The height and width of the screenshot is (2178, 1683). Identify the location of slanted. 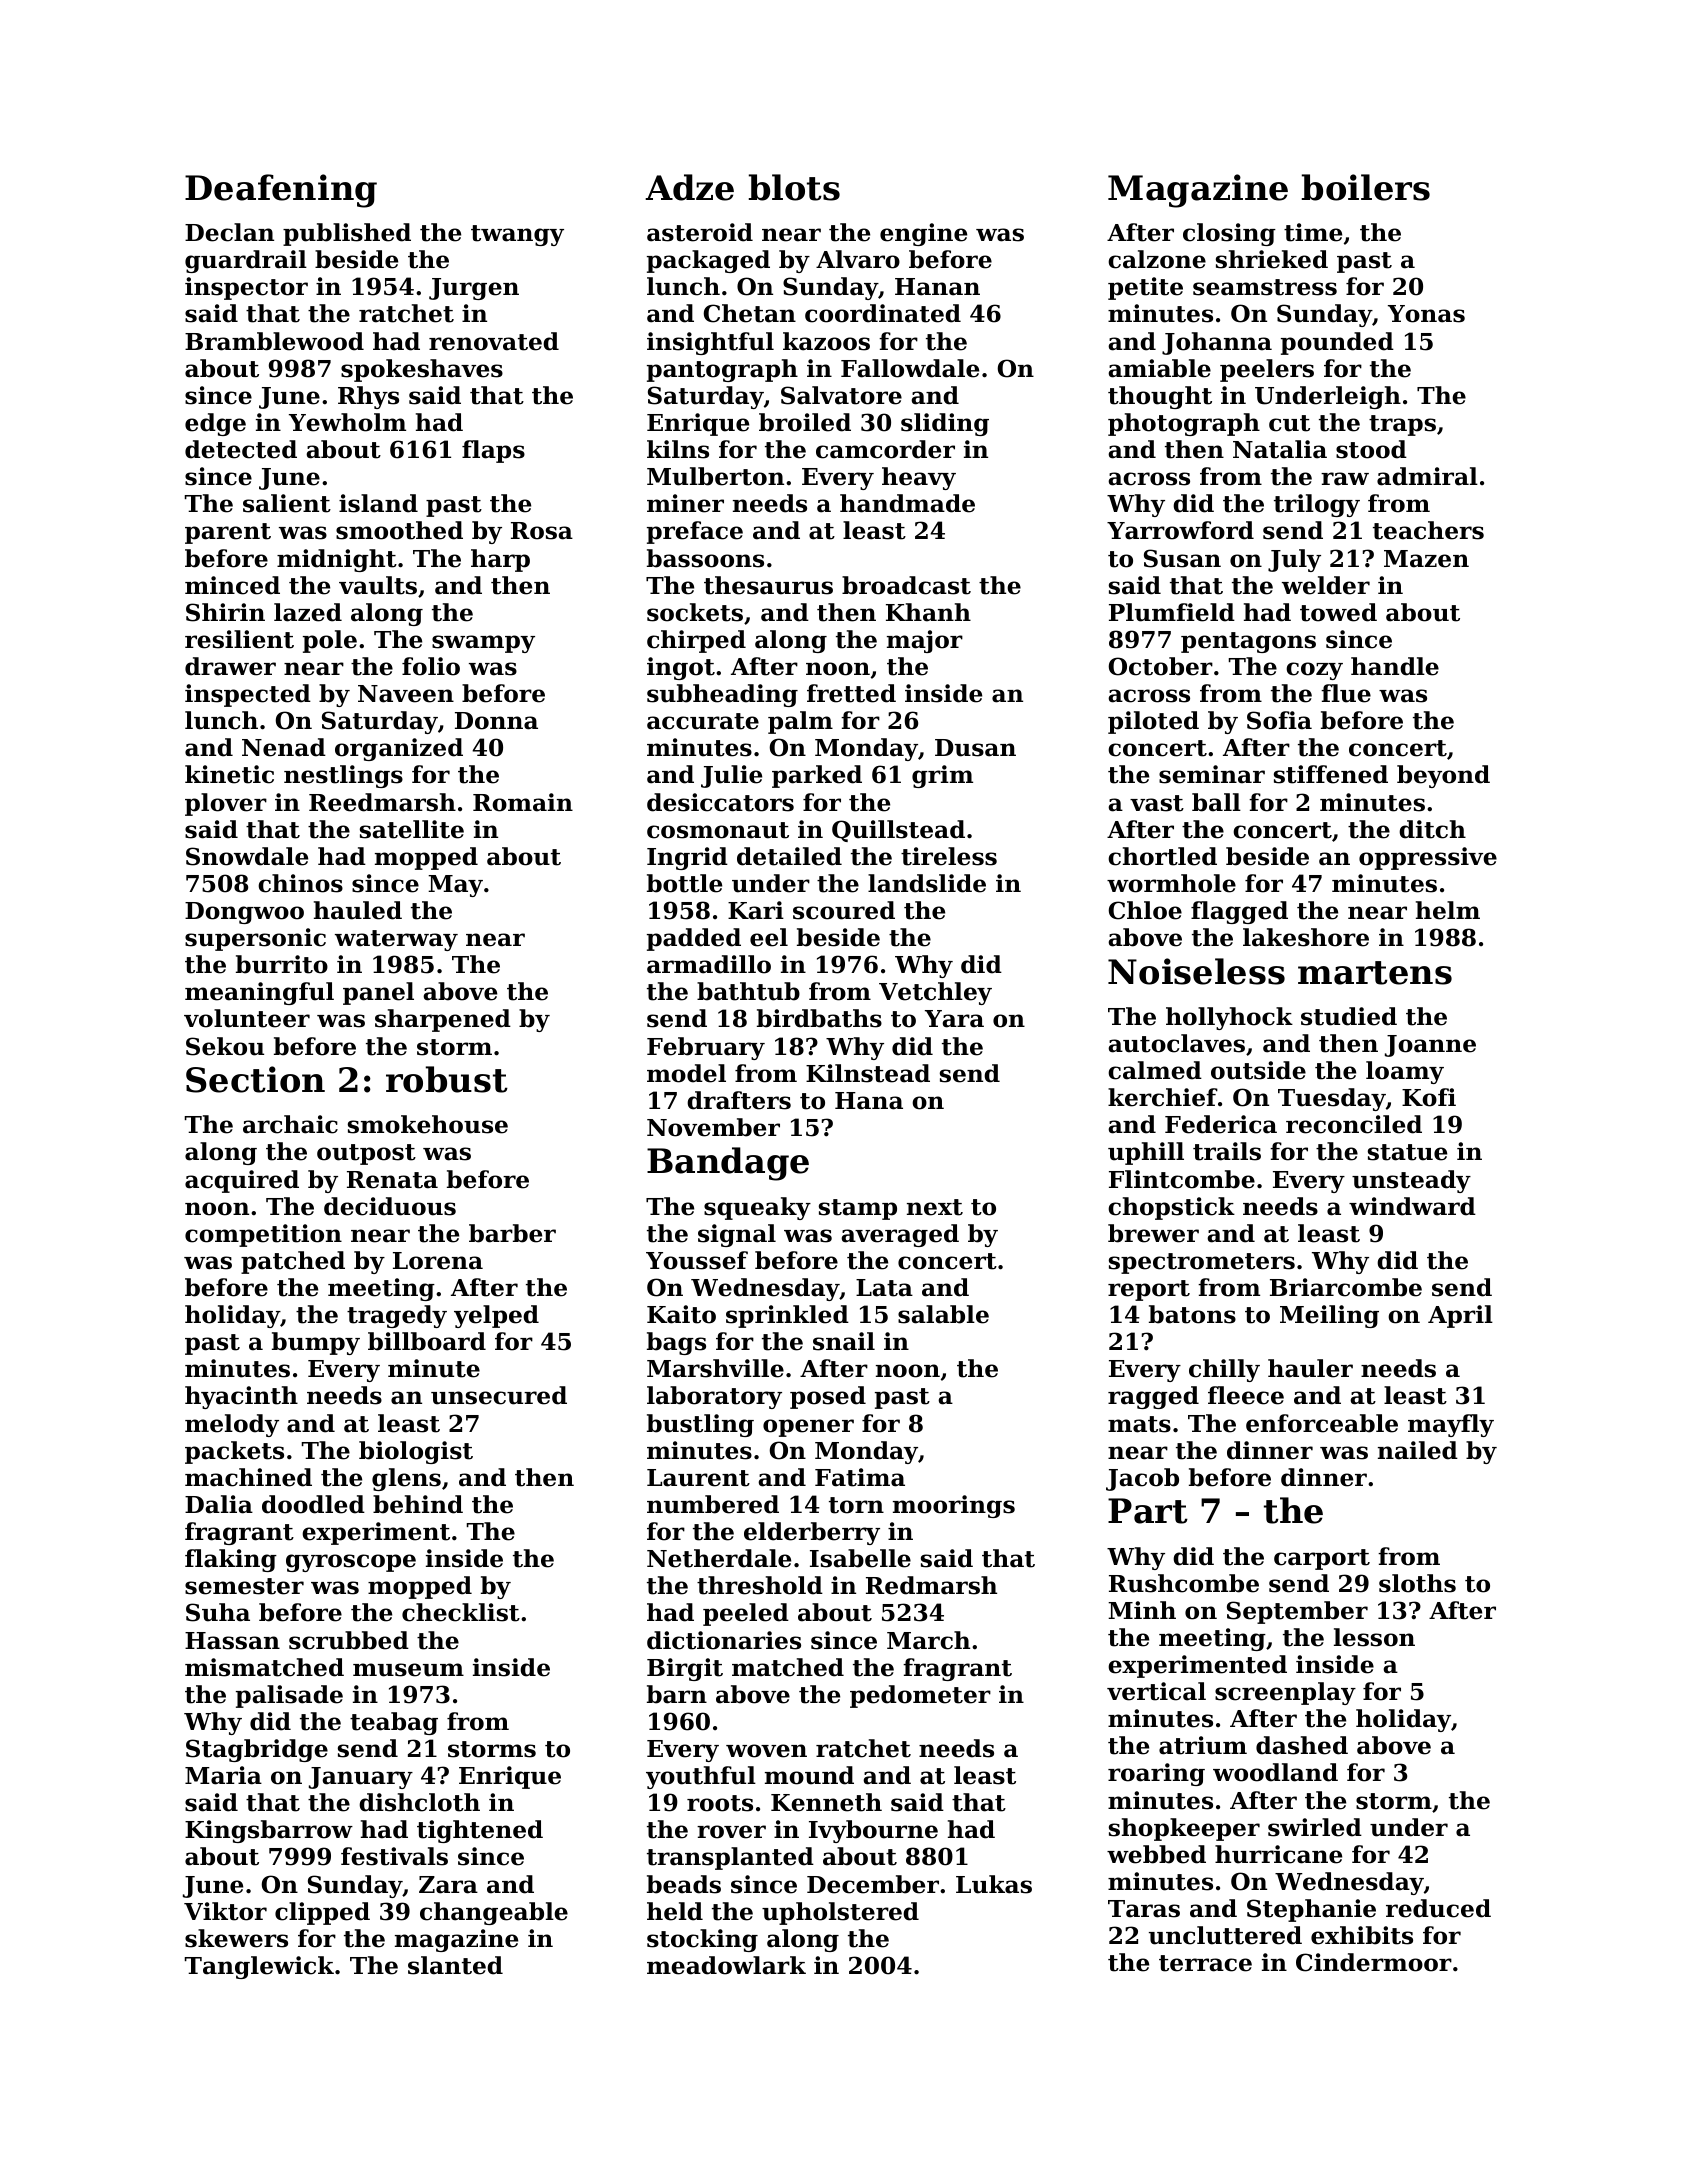
(455, 1965).
